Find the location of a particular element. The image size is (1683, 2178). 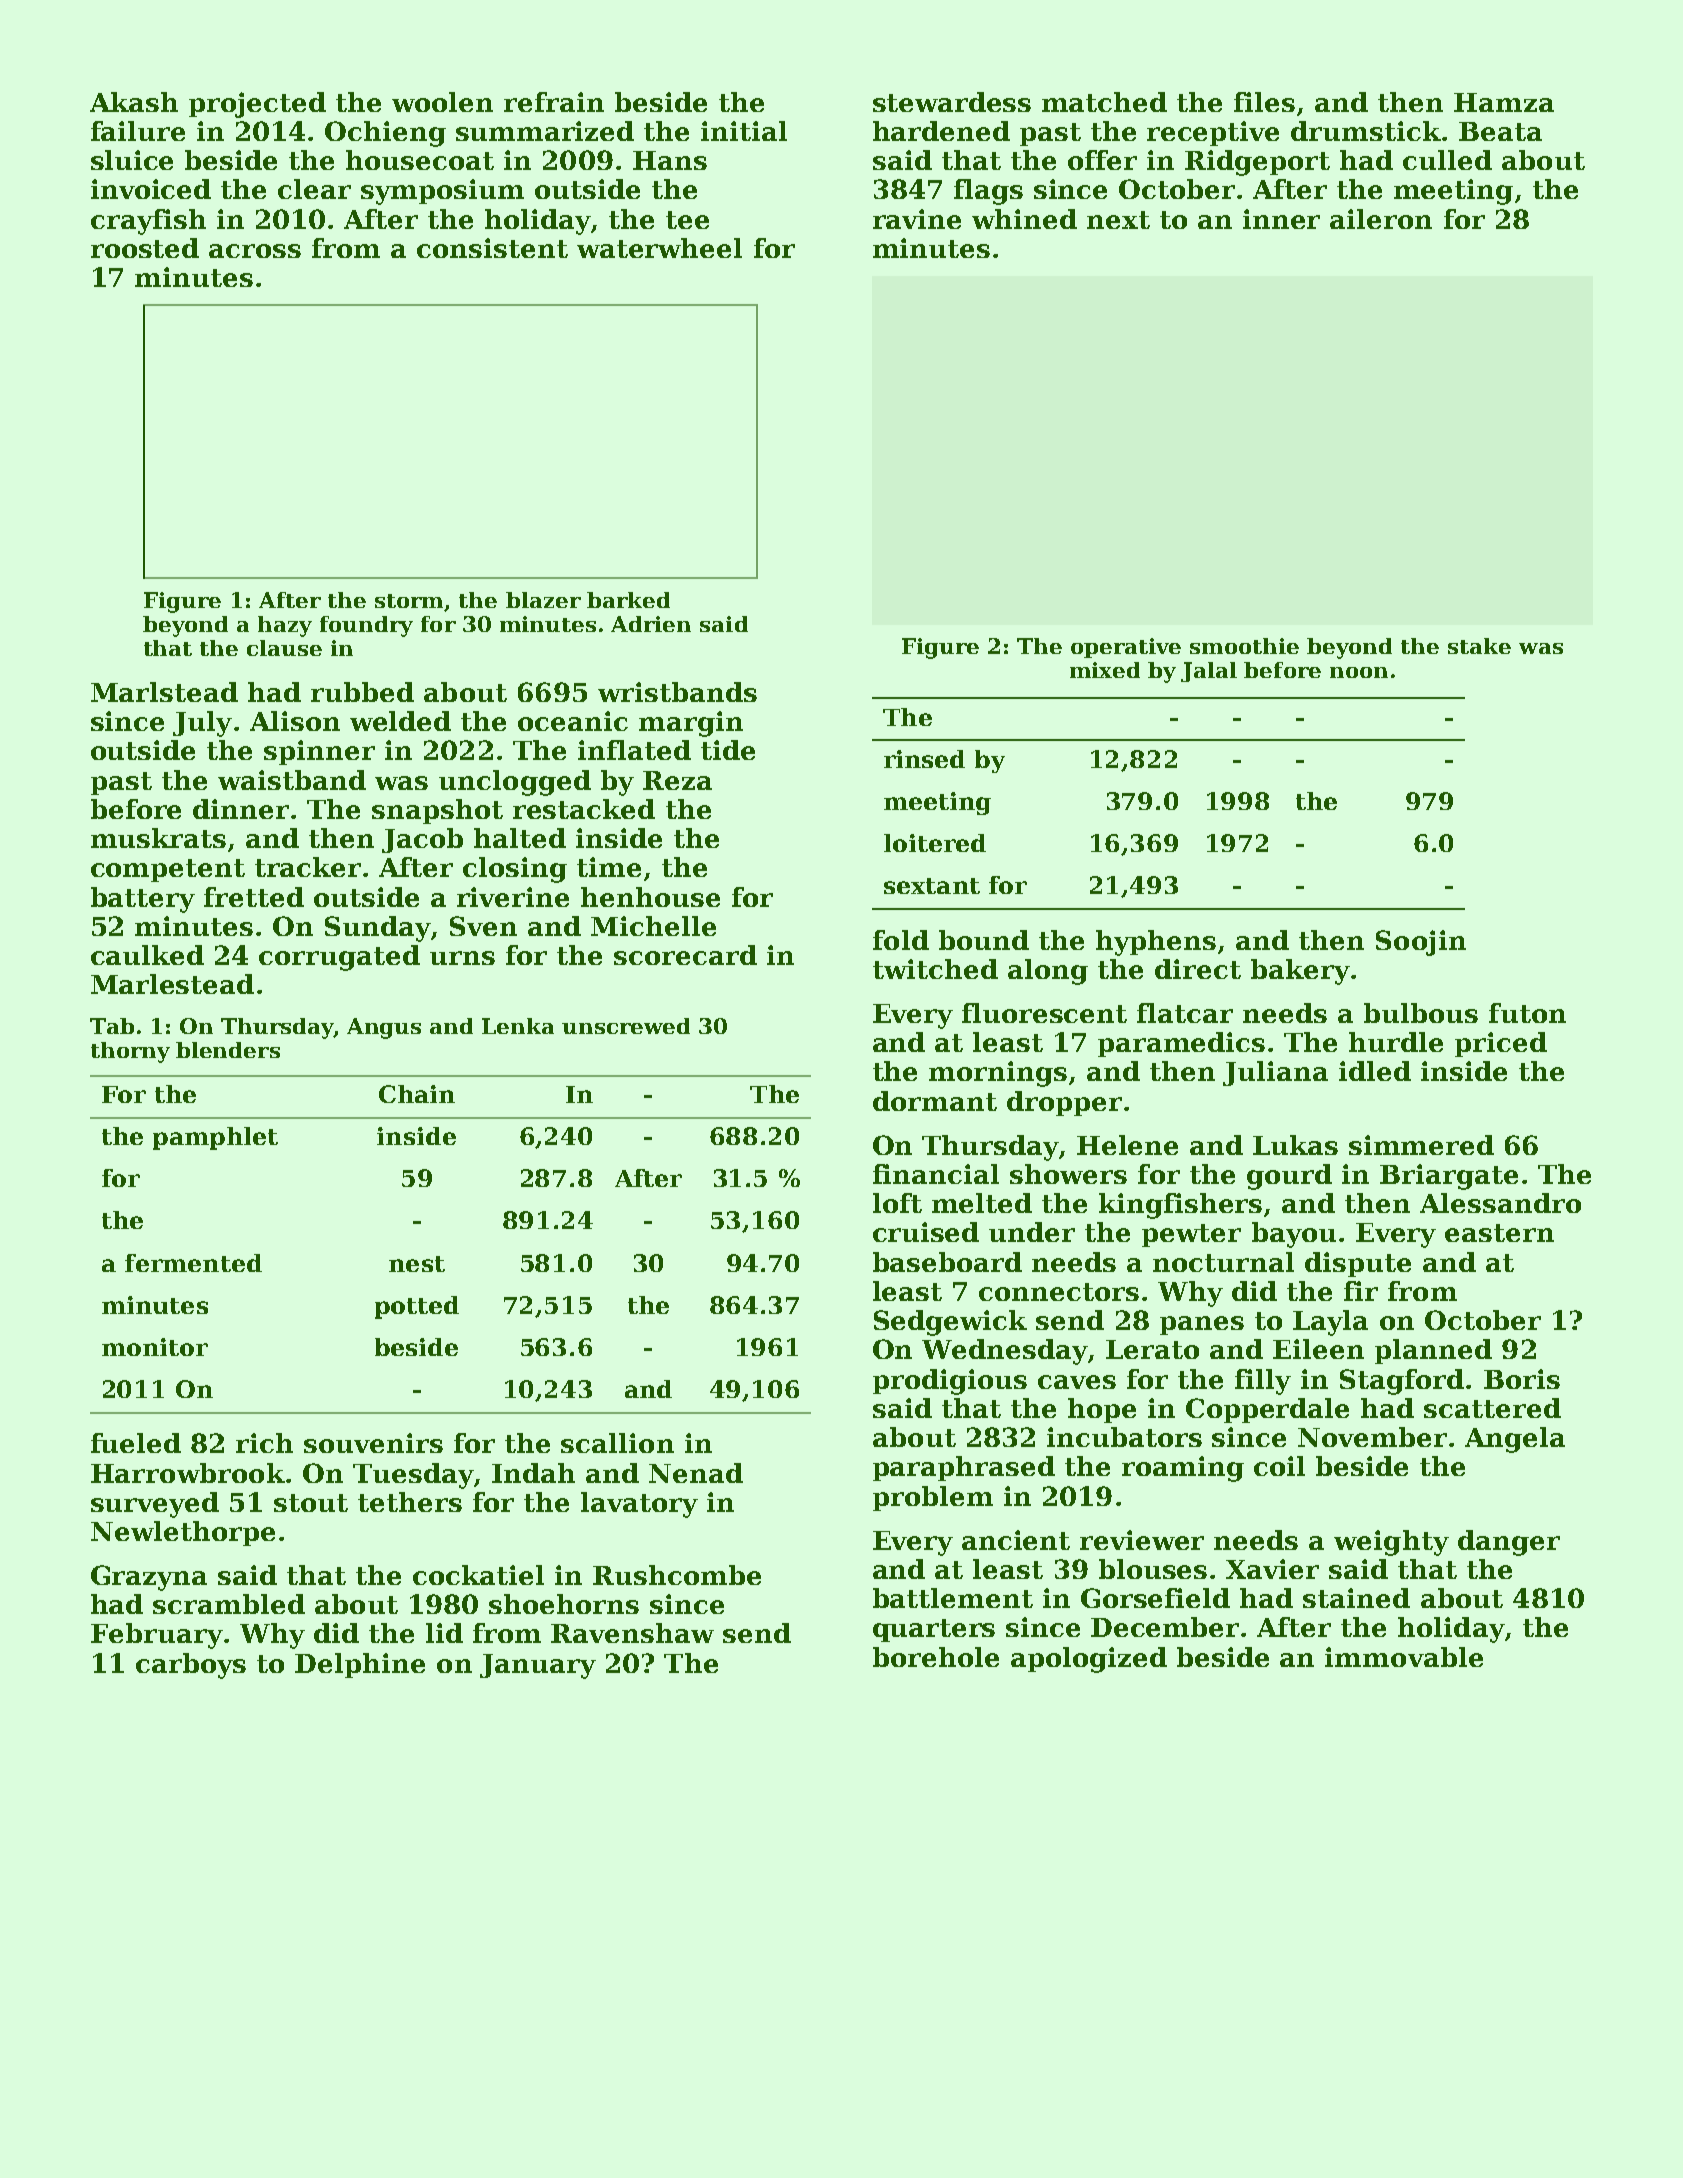

roosted is located at coordinates (145, 248).
